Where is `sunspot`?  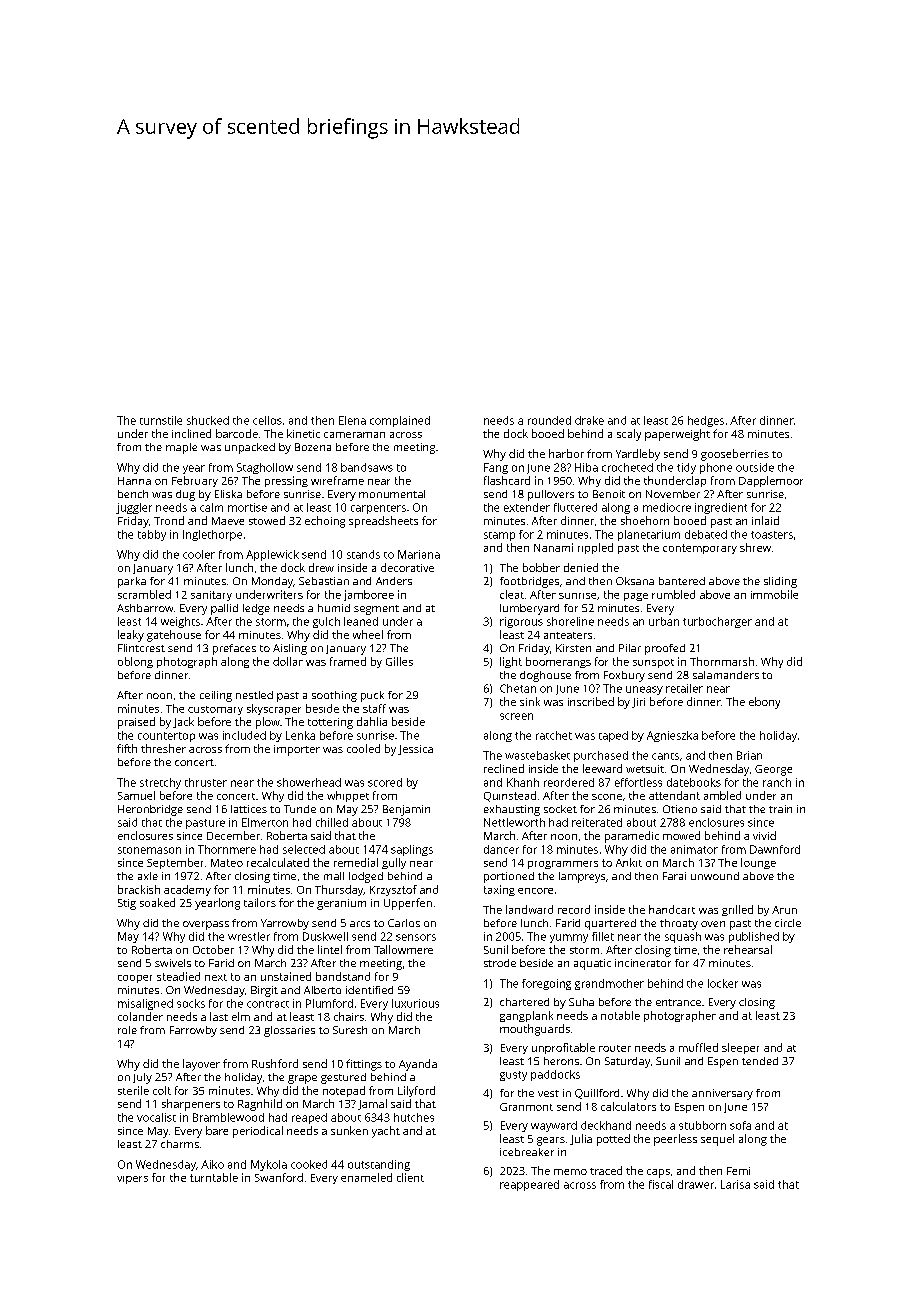
sunspot is located at coordinates (653, 663).
